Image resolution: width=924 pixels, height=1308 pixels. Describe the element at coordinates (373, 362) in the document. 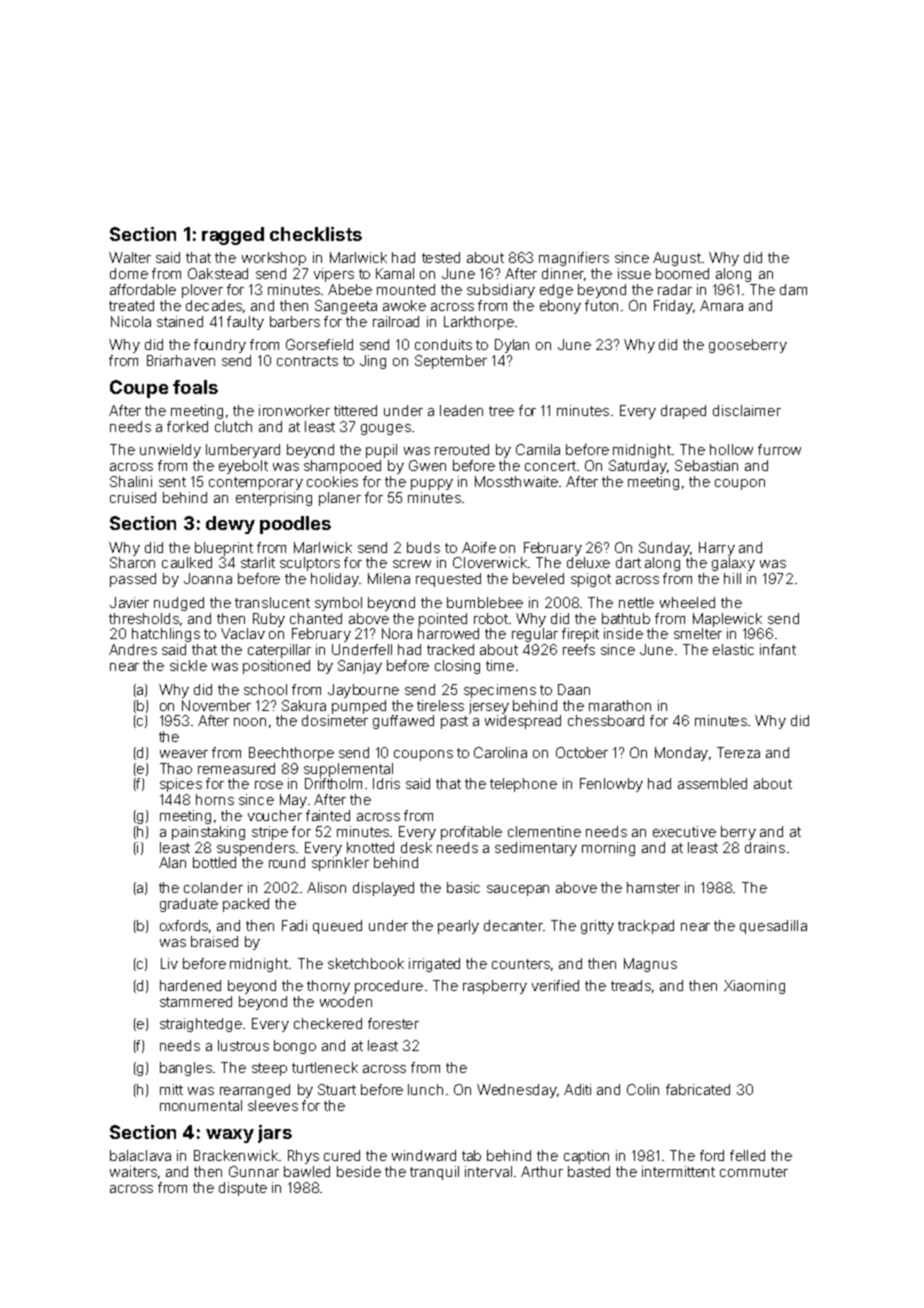

I see `Jing` at that location.
